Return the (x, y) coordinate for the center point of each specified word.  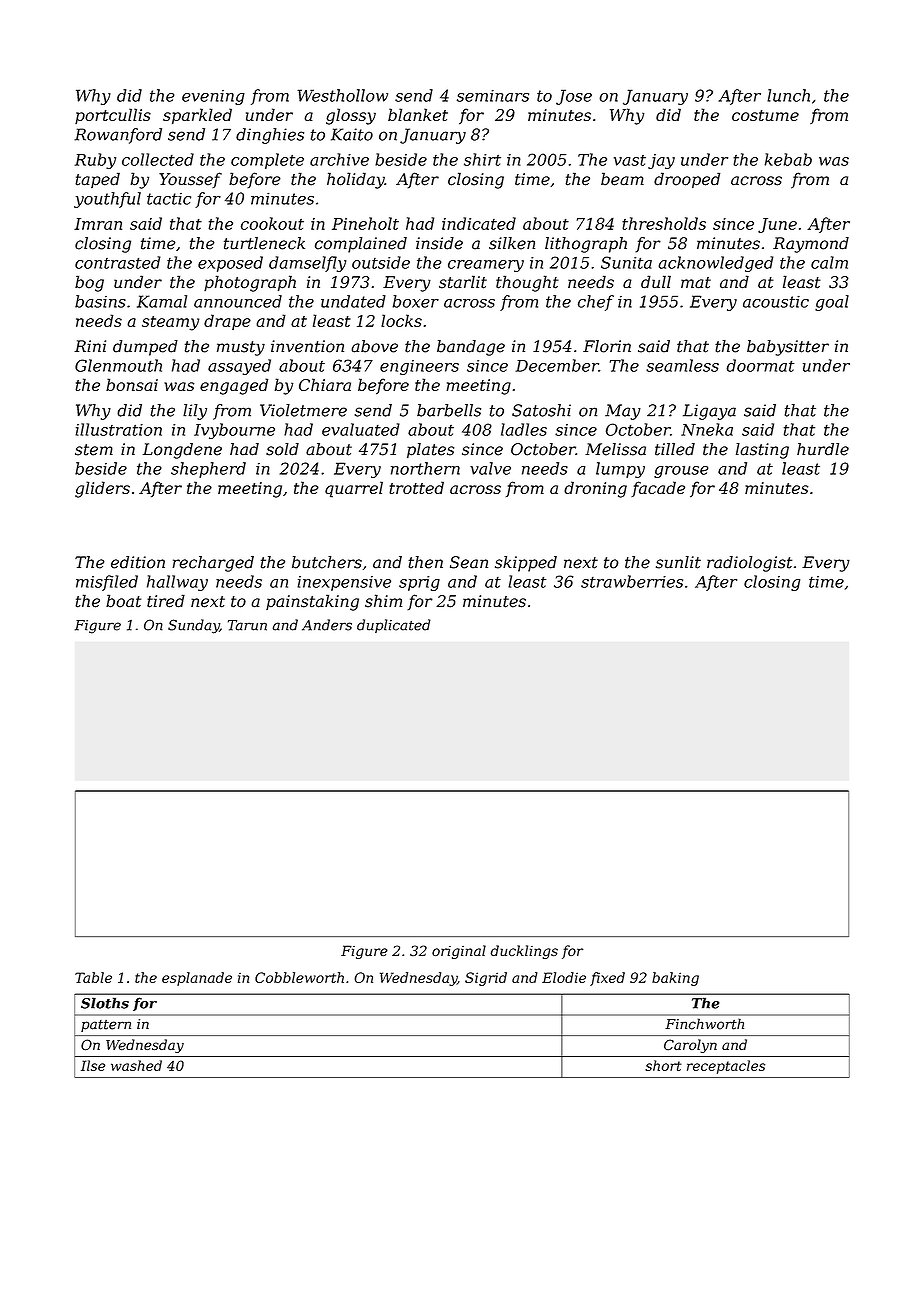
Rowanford (118, 136)
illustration (118, 429)
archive (339, 159)
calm (829, 262)
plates (430, 451)
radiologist (749, 564)
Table (93, 977)
